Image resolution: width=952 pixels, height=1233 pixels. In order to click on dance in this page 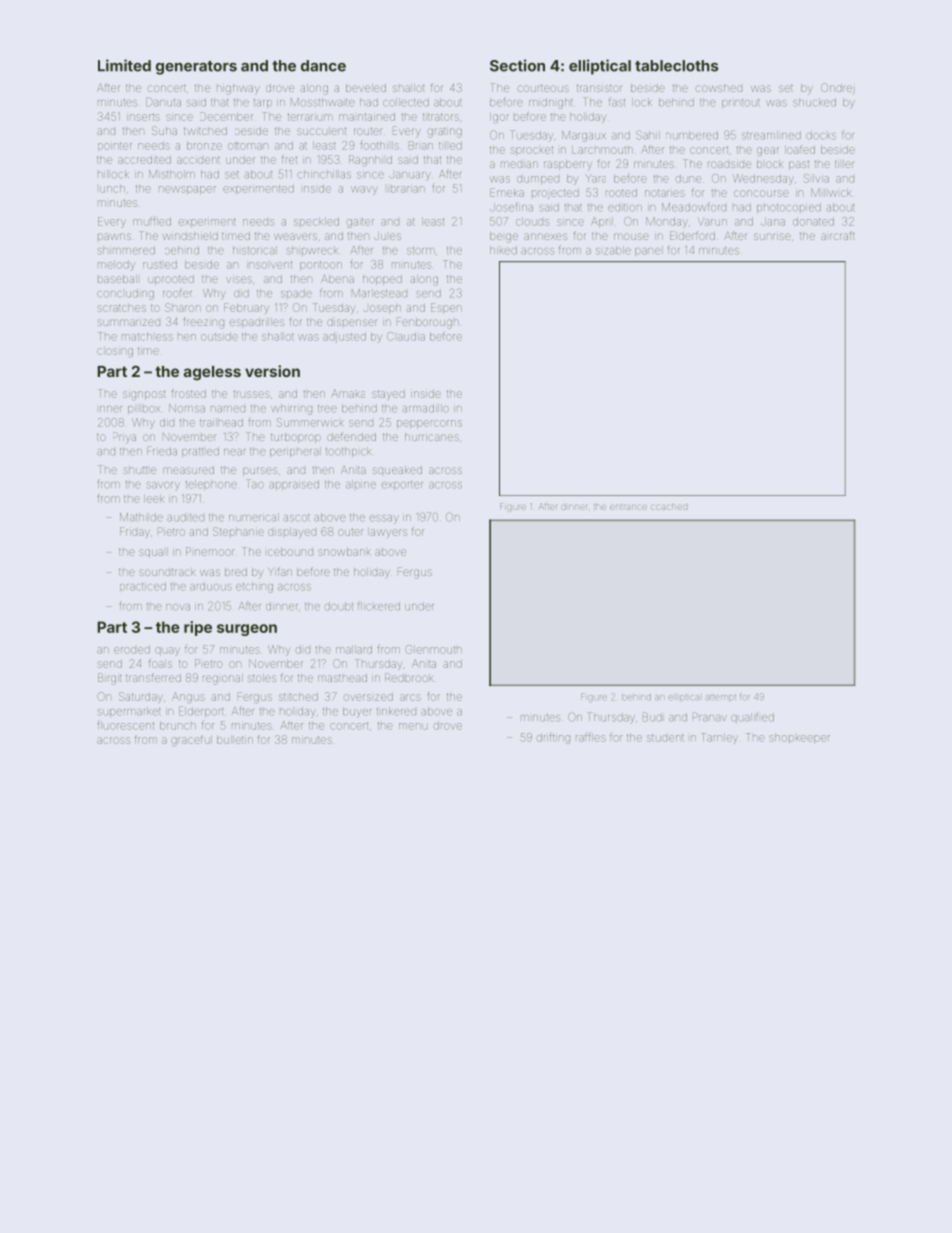, I will do `click(323, 66)`.
